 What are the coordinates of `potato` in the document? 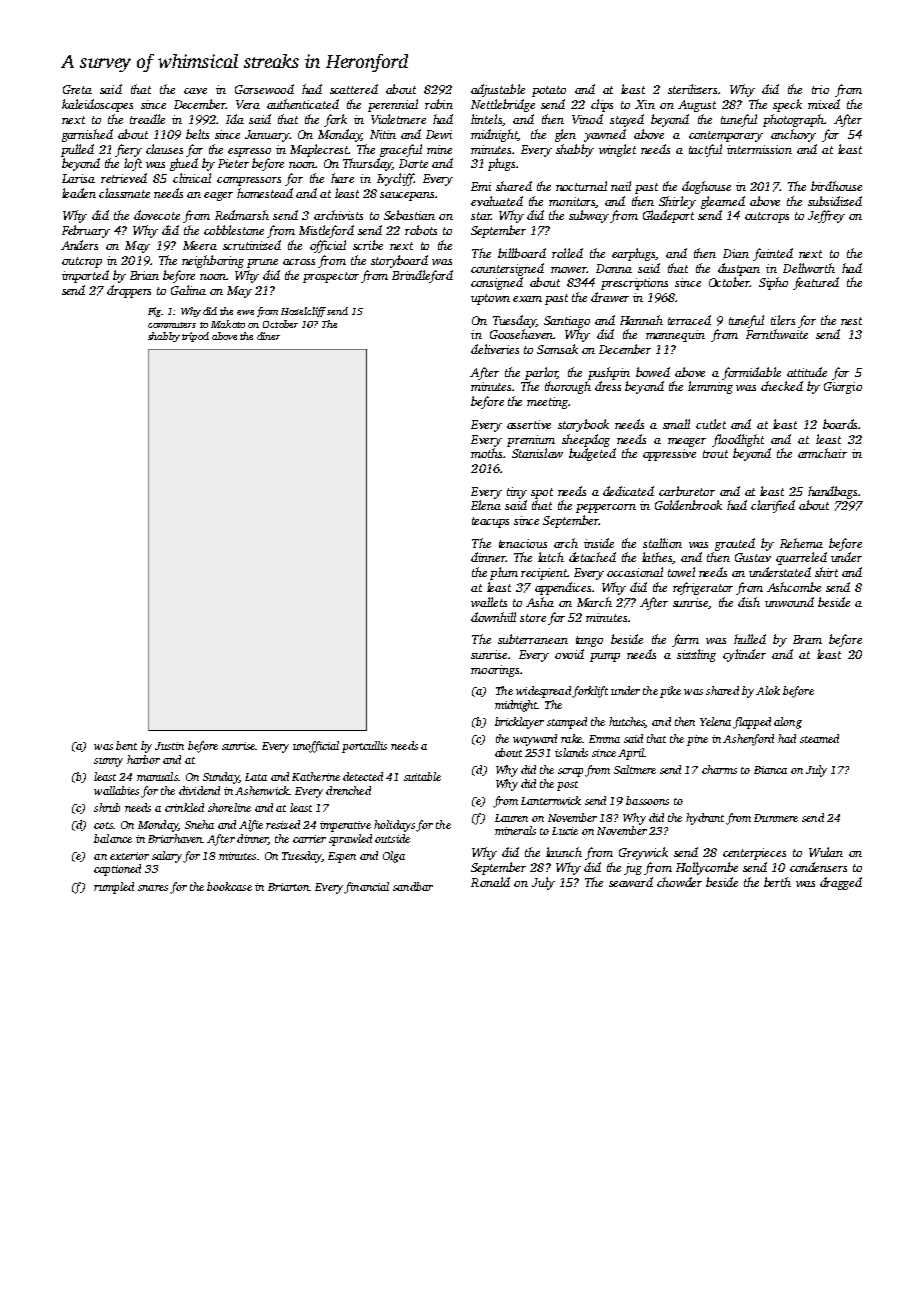 It's located at (549, 91).
